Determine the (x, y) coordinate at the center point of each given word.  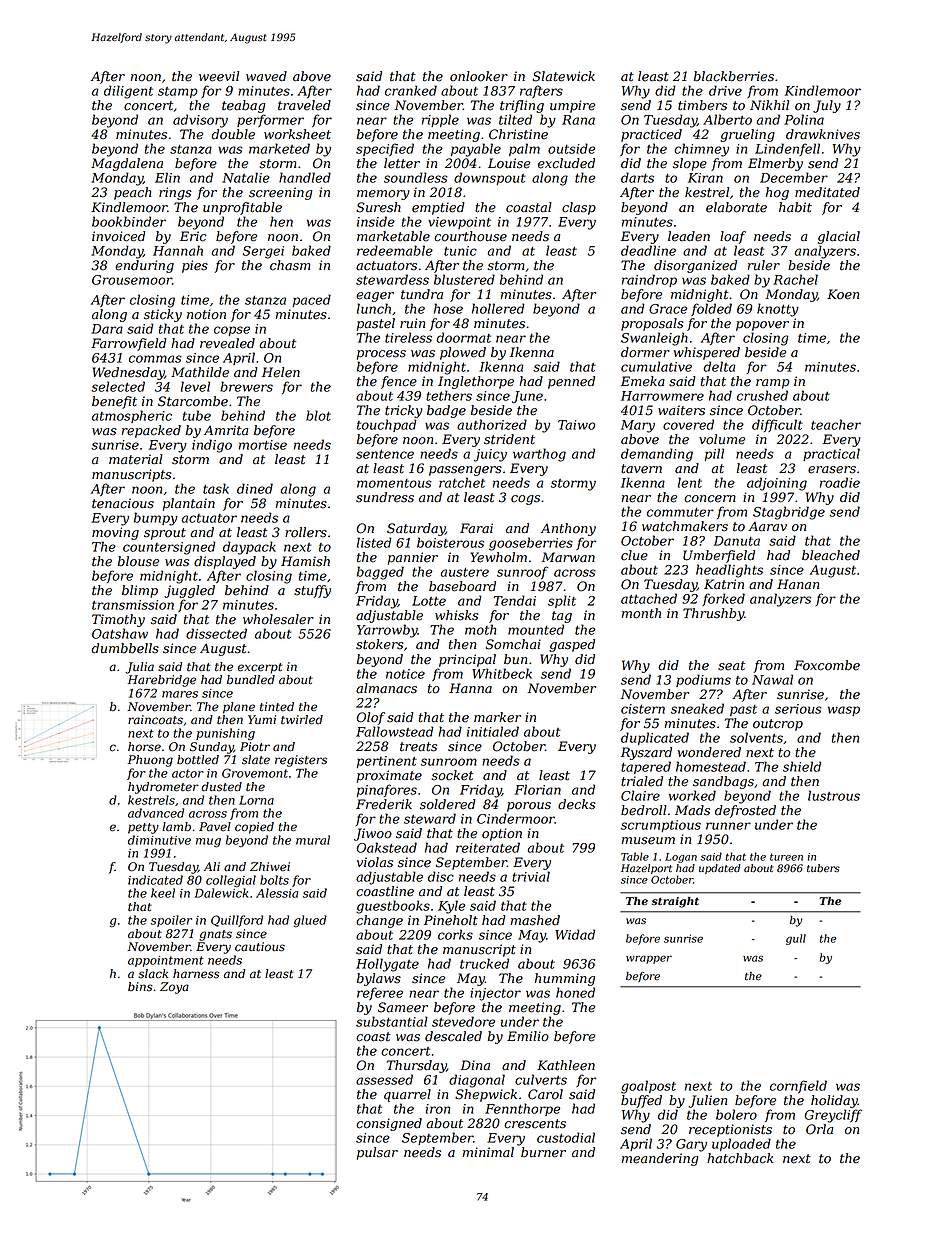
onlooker (479, 76)
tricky (404, 411)
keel (163, 893)
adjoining (777, 484)
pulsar (377, 1153)
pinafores (387, 790)
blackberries (734, 76)
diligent (128, 92)
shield (802, 766)
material (136, 459)
